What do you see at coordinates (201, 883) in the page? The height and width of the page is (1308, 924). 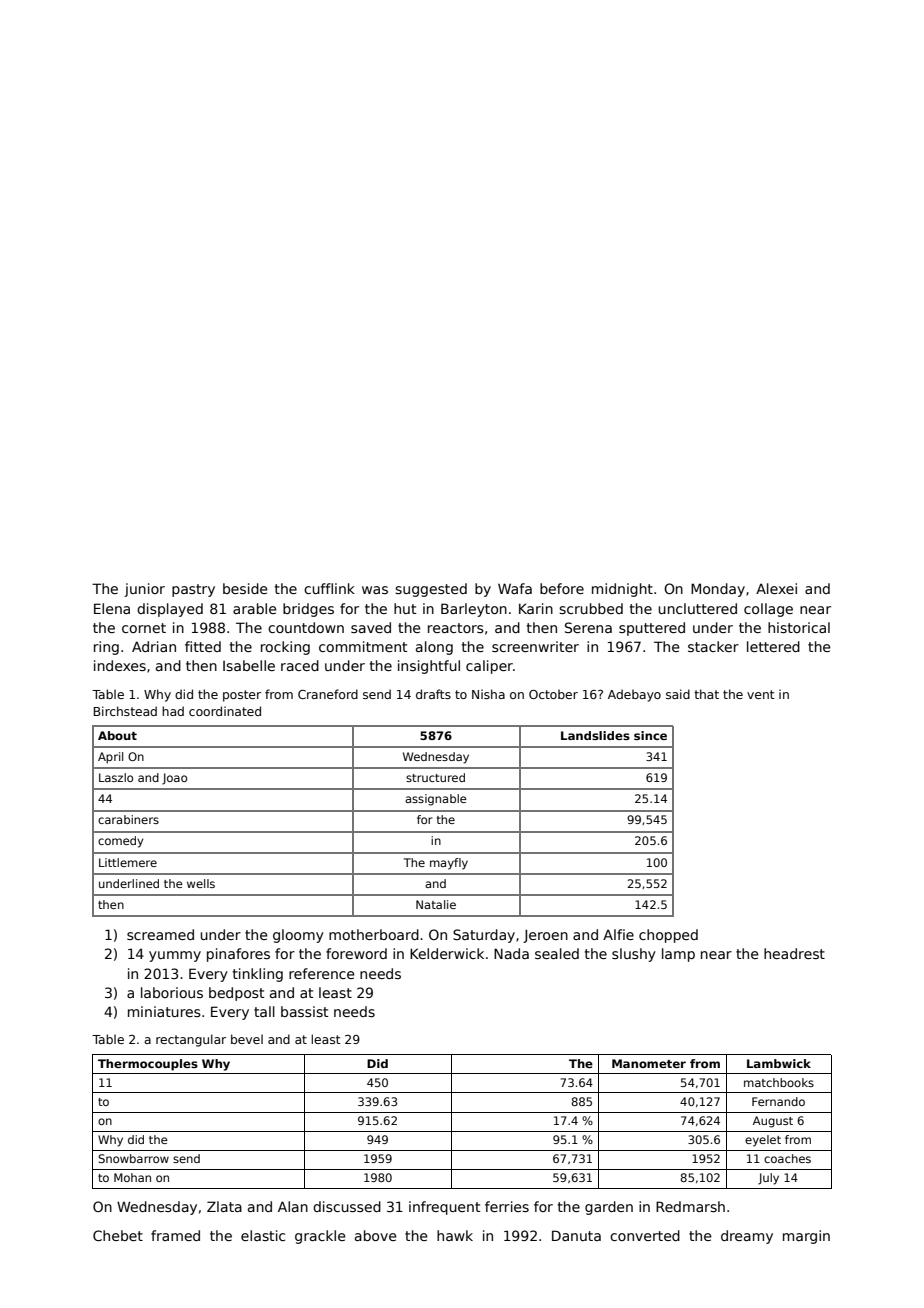 I see `wells` at bounding box center [201, 883].
